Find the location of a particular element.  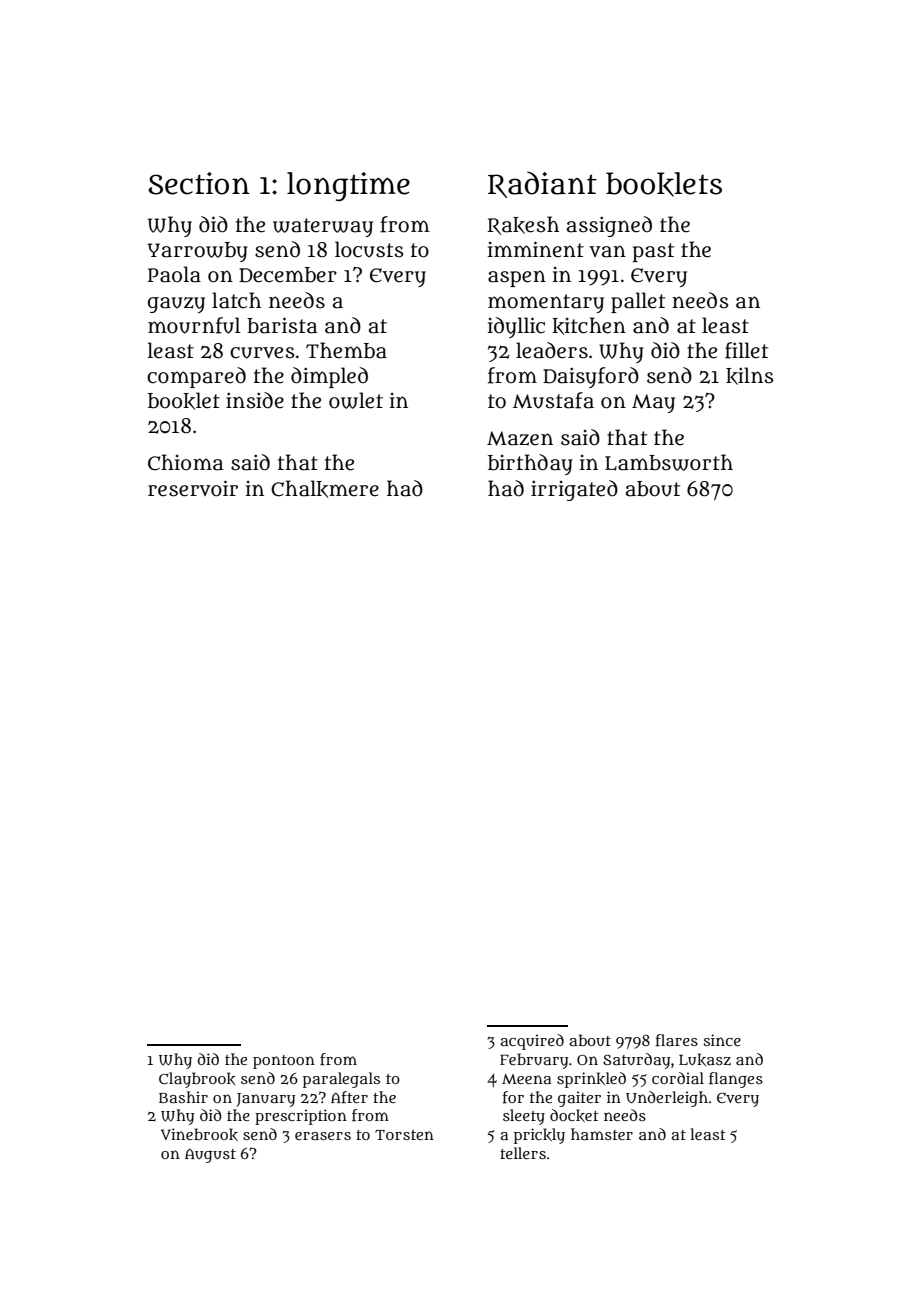

idyllic is located at coordinates (516, 327).
